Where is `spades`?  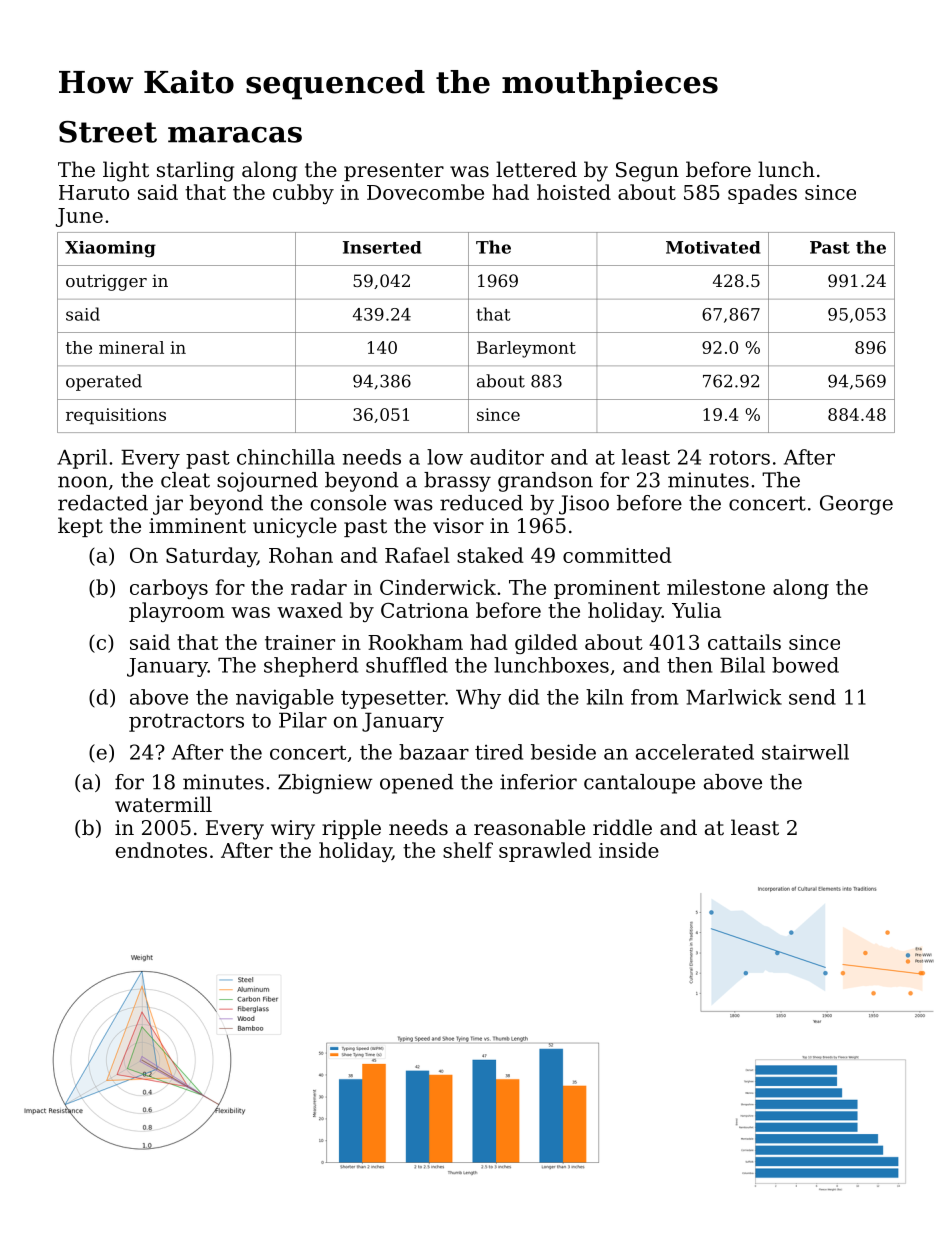 spades is located at coordinates (762, 194).
